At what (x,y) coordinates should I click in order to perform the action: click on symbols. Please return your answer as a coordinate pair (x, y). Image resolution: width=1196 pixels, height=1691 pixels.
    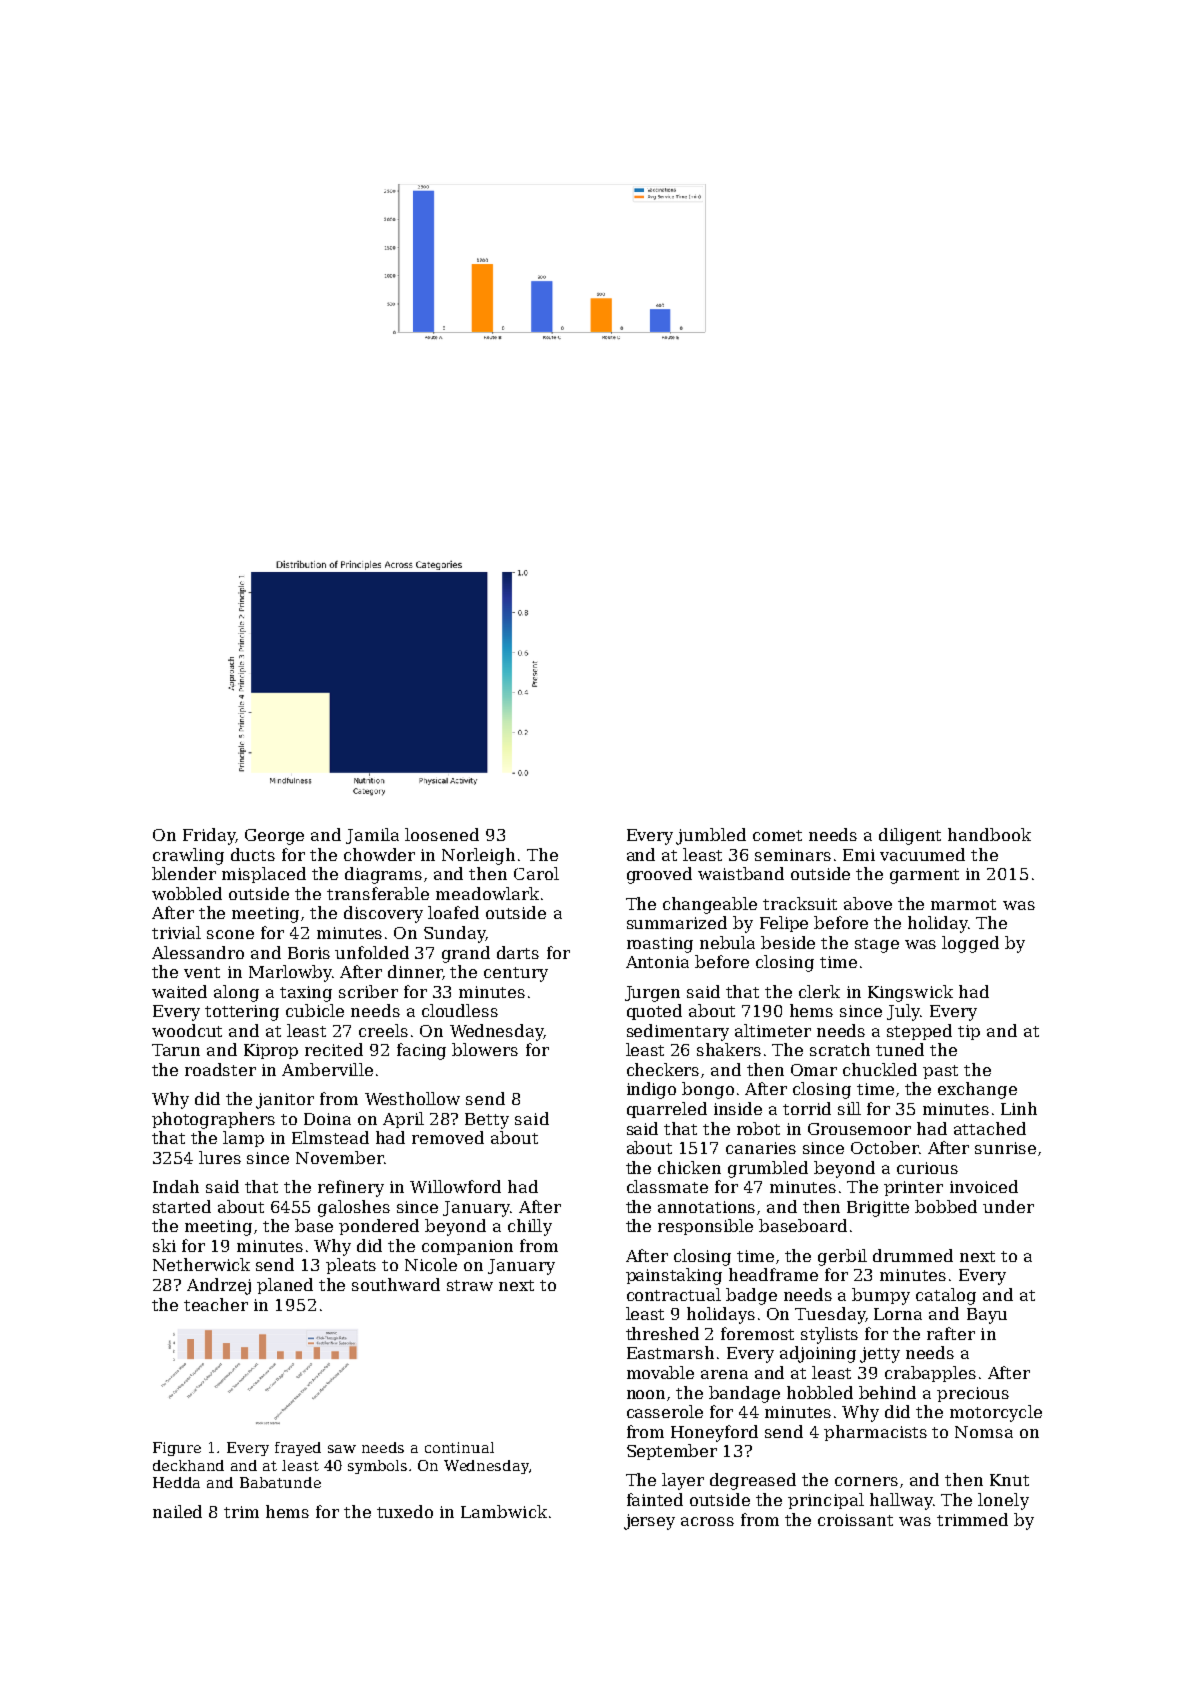
    Looking at the image, I should click on (377, 1467).
